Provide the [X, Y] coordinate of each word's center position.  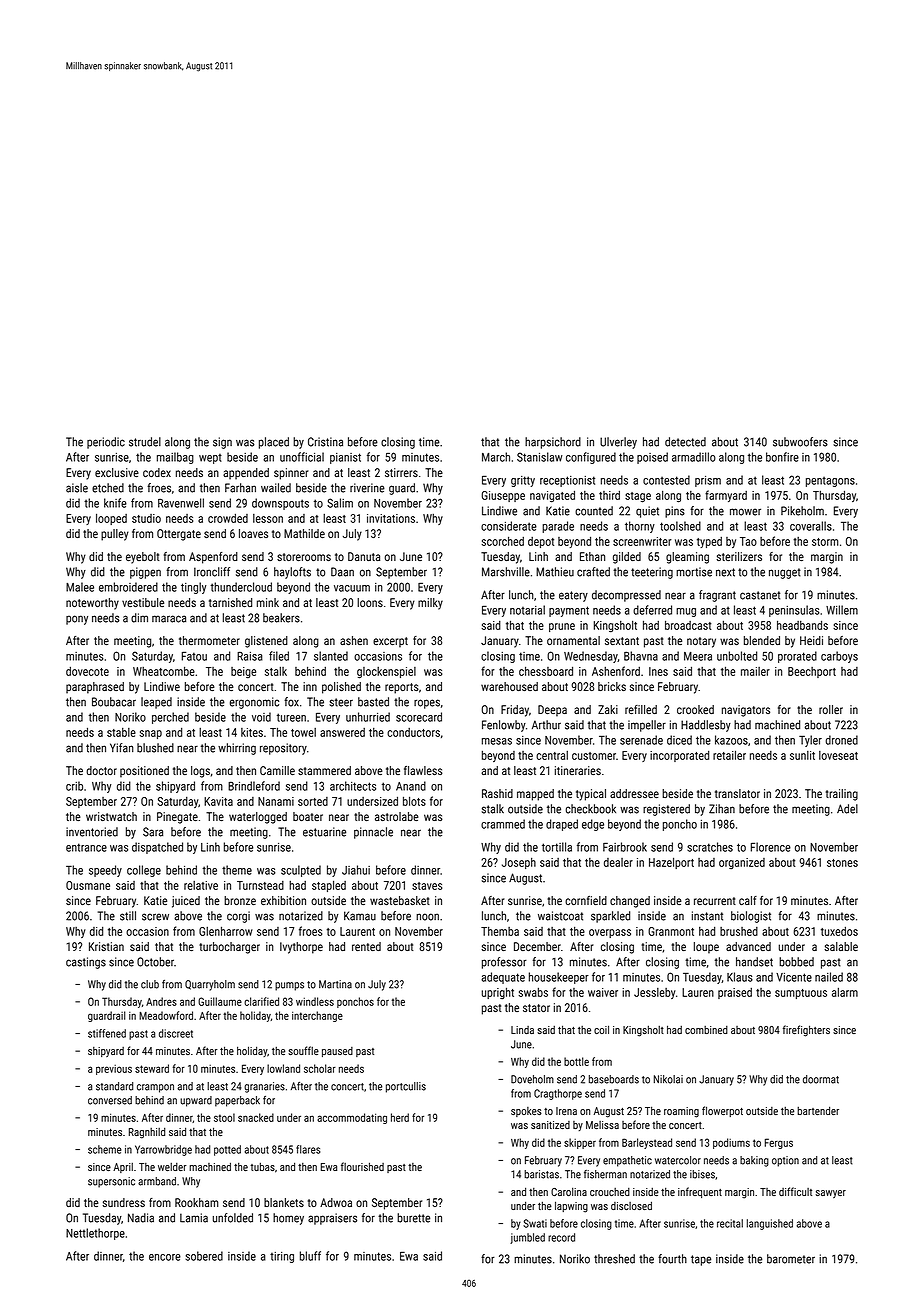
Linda [522, 1030]
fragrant [717, 596]
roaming [681, 1112]
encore [165, 1257]
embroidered [128, 587]
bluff [310, 1256]
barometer [791, 1259]
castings [86, 963]
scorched [502, 541]
